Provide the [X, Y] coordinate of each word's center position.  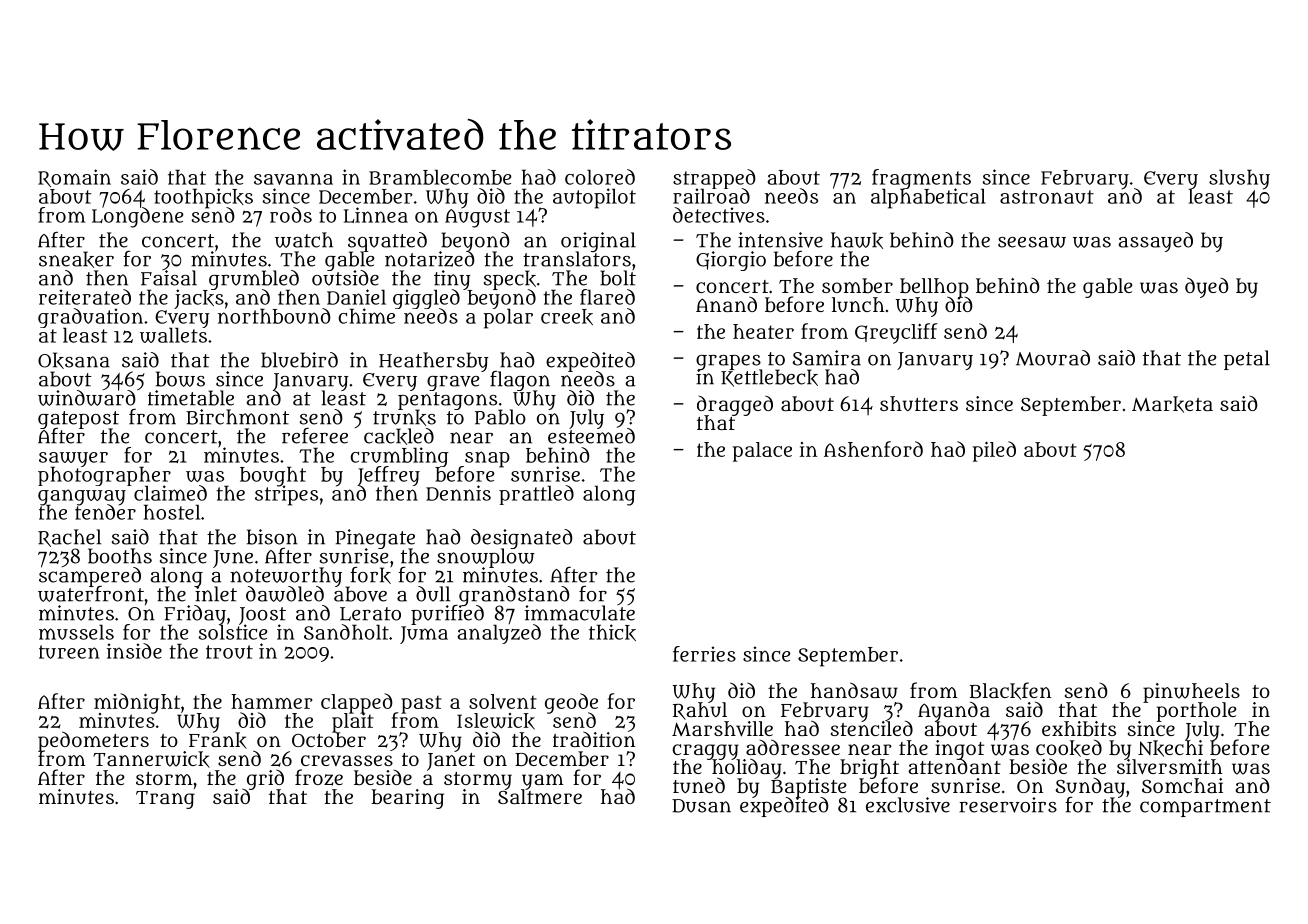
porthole [1196, 712]
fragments [921, 179]
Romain [74, 178]
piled [994, 451]
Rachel [69, 538]
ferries [704, 654]
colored [600, 177]
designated [522, 539]
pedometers [93, 741]
